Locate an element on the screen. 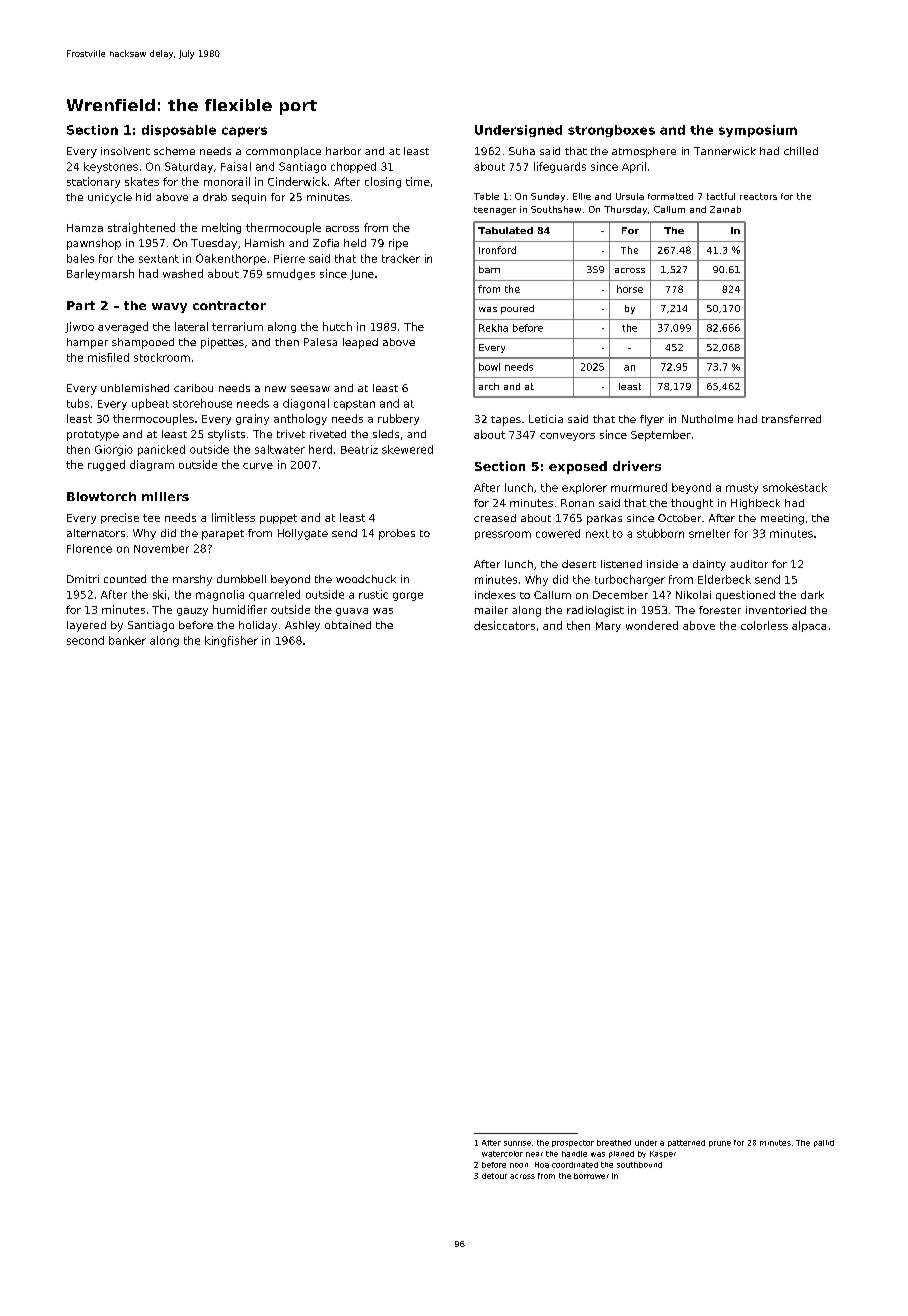  forester is located at coordinates (720, 610).
